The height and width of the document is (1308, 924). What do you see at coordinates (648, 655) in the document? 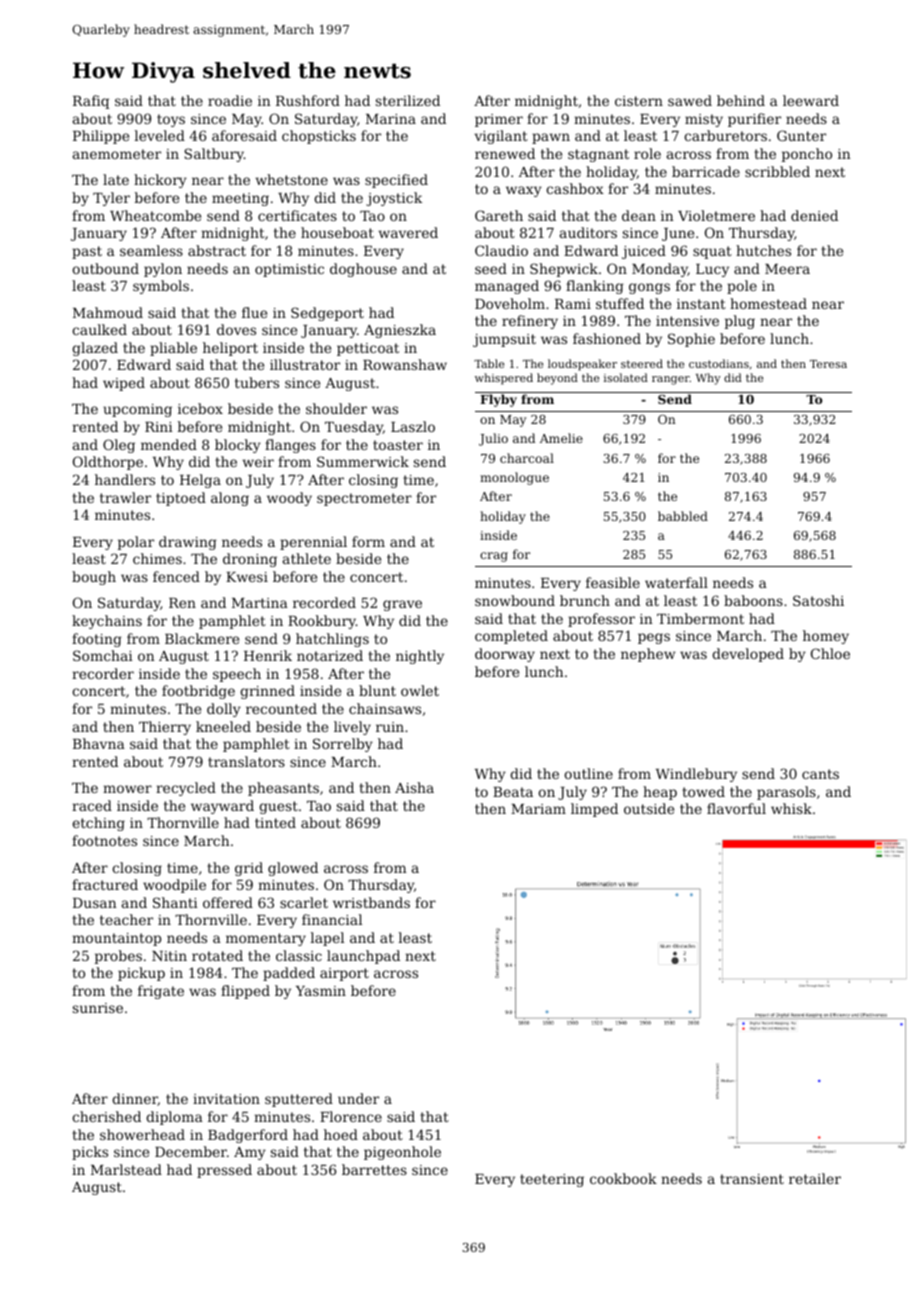
I see `nephew` at bounding box center [648, 655].
